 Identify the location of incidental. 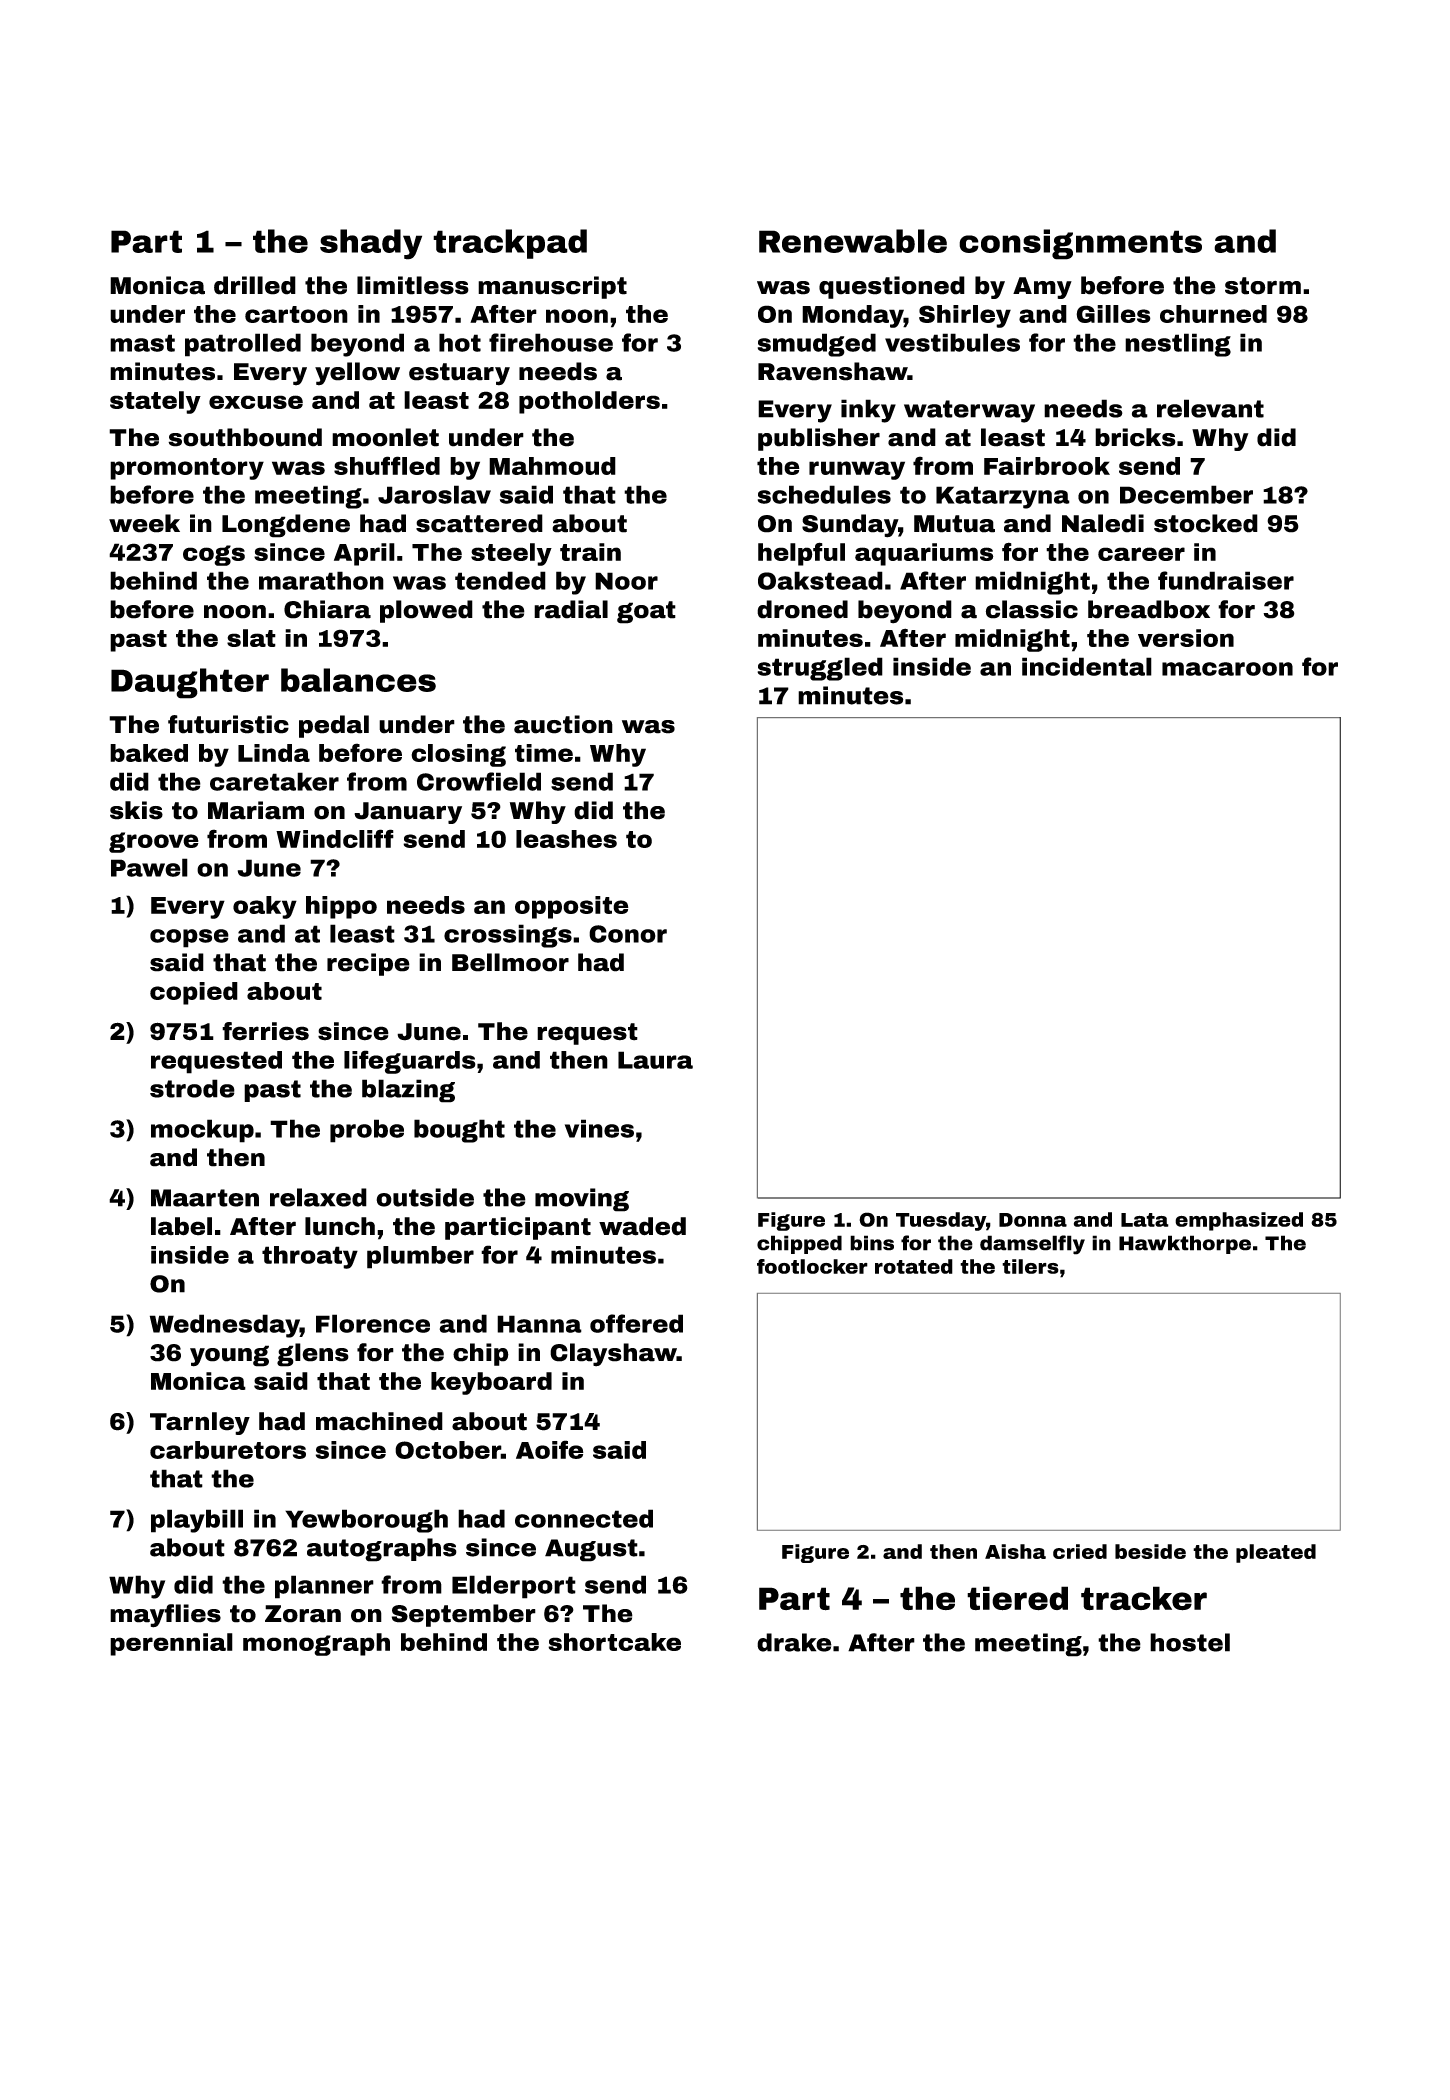
(1087, 666).
